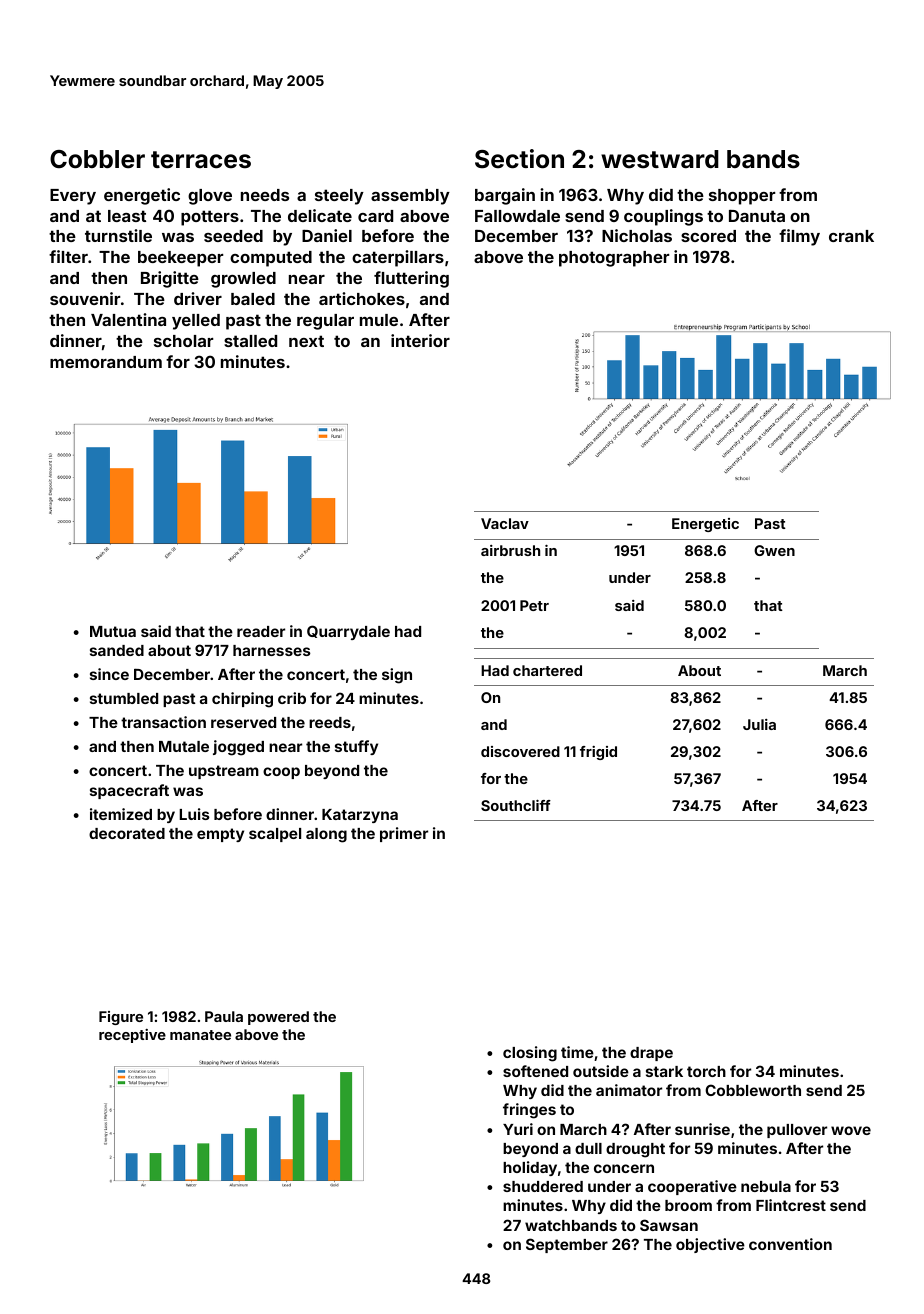 The height and width of the page is (1314, 924). Describe the element at coordinates (774, 550) in the page. I see `Gwen` at that location.
